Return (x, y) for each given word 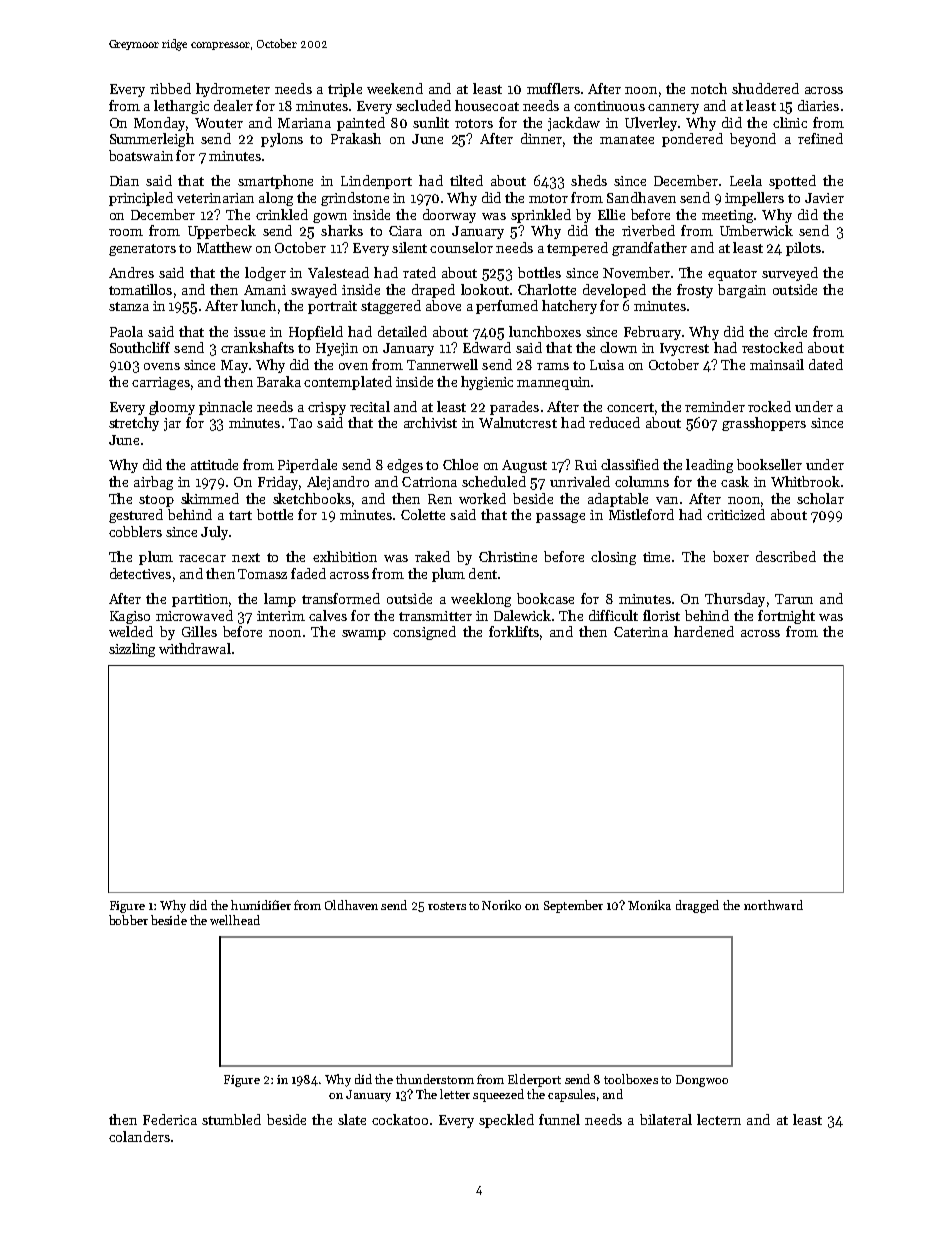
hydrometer (233, 90)
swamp (364, 635)
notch (709, 88)
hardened (704, 631)
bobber (128, 920)
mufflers (553, 88)
